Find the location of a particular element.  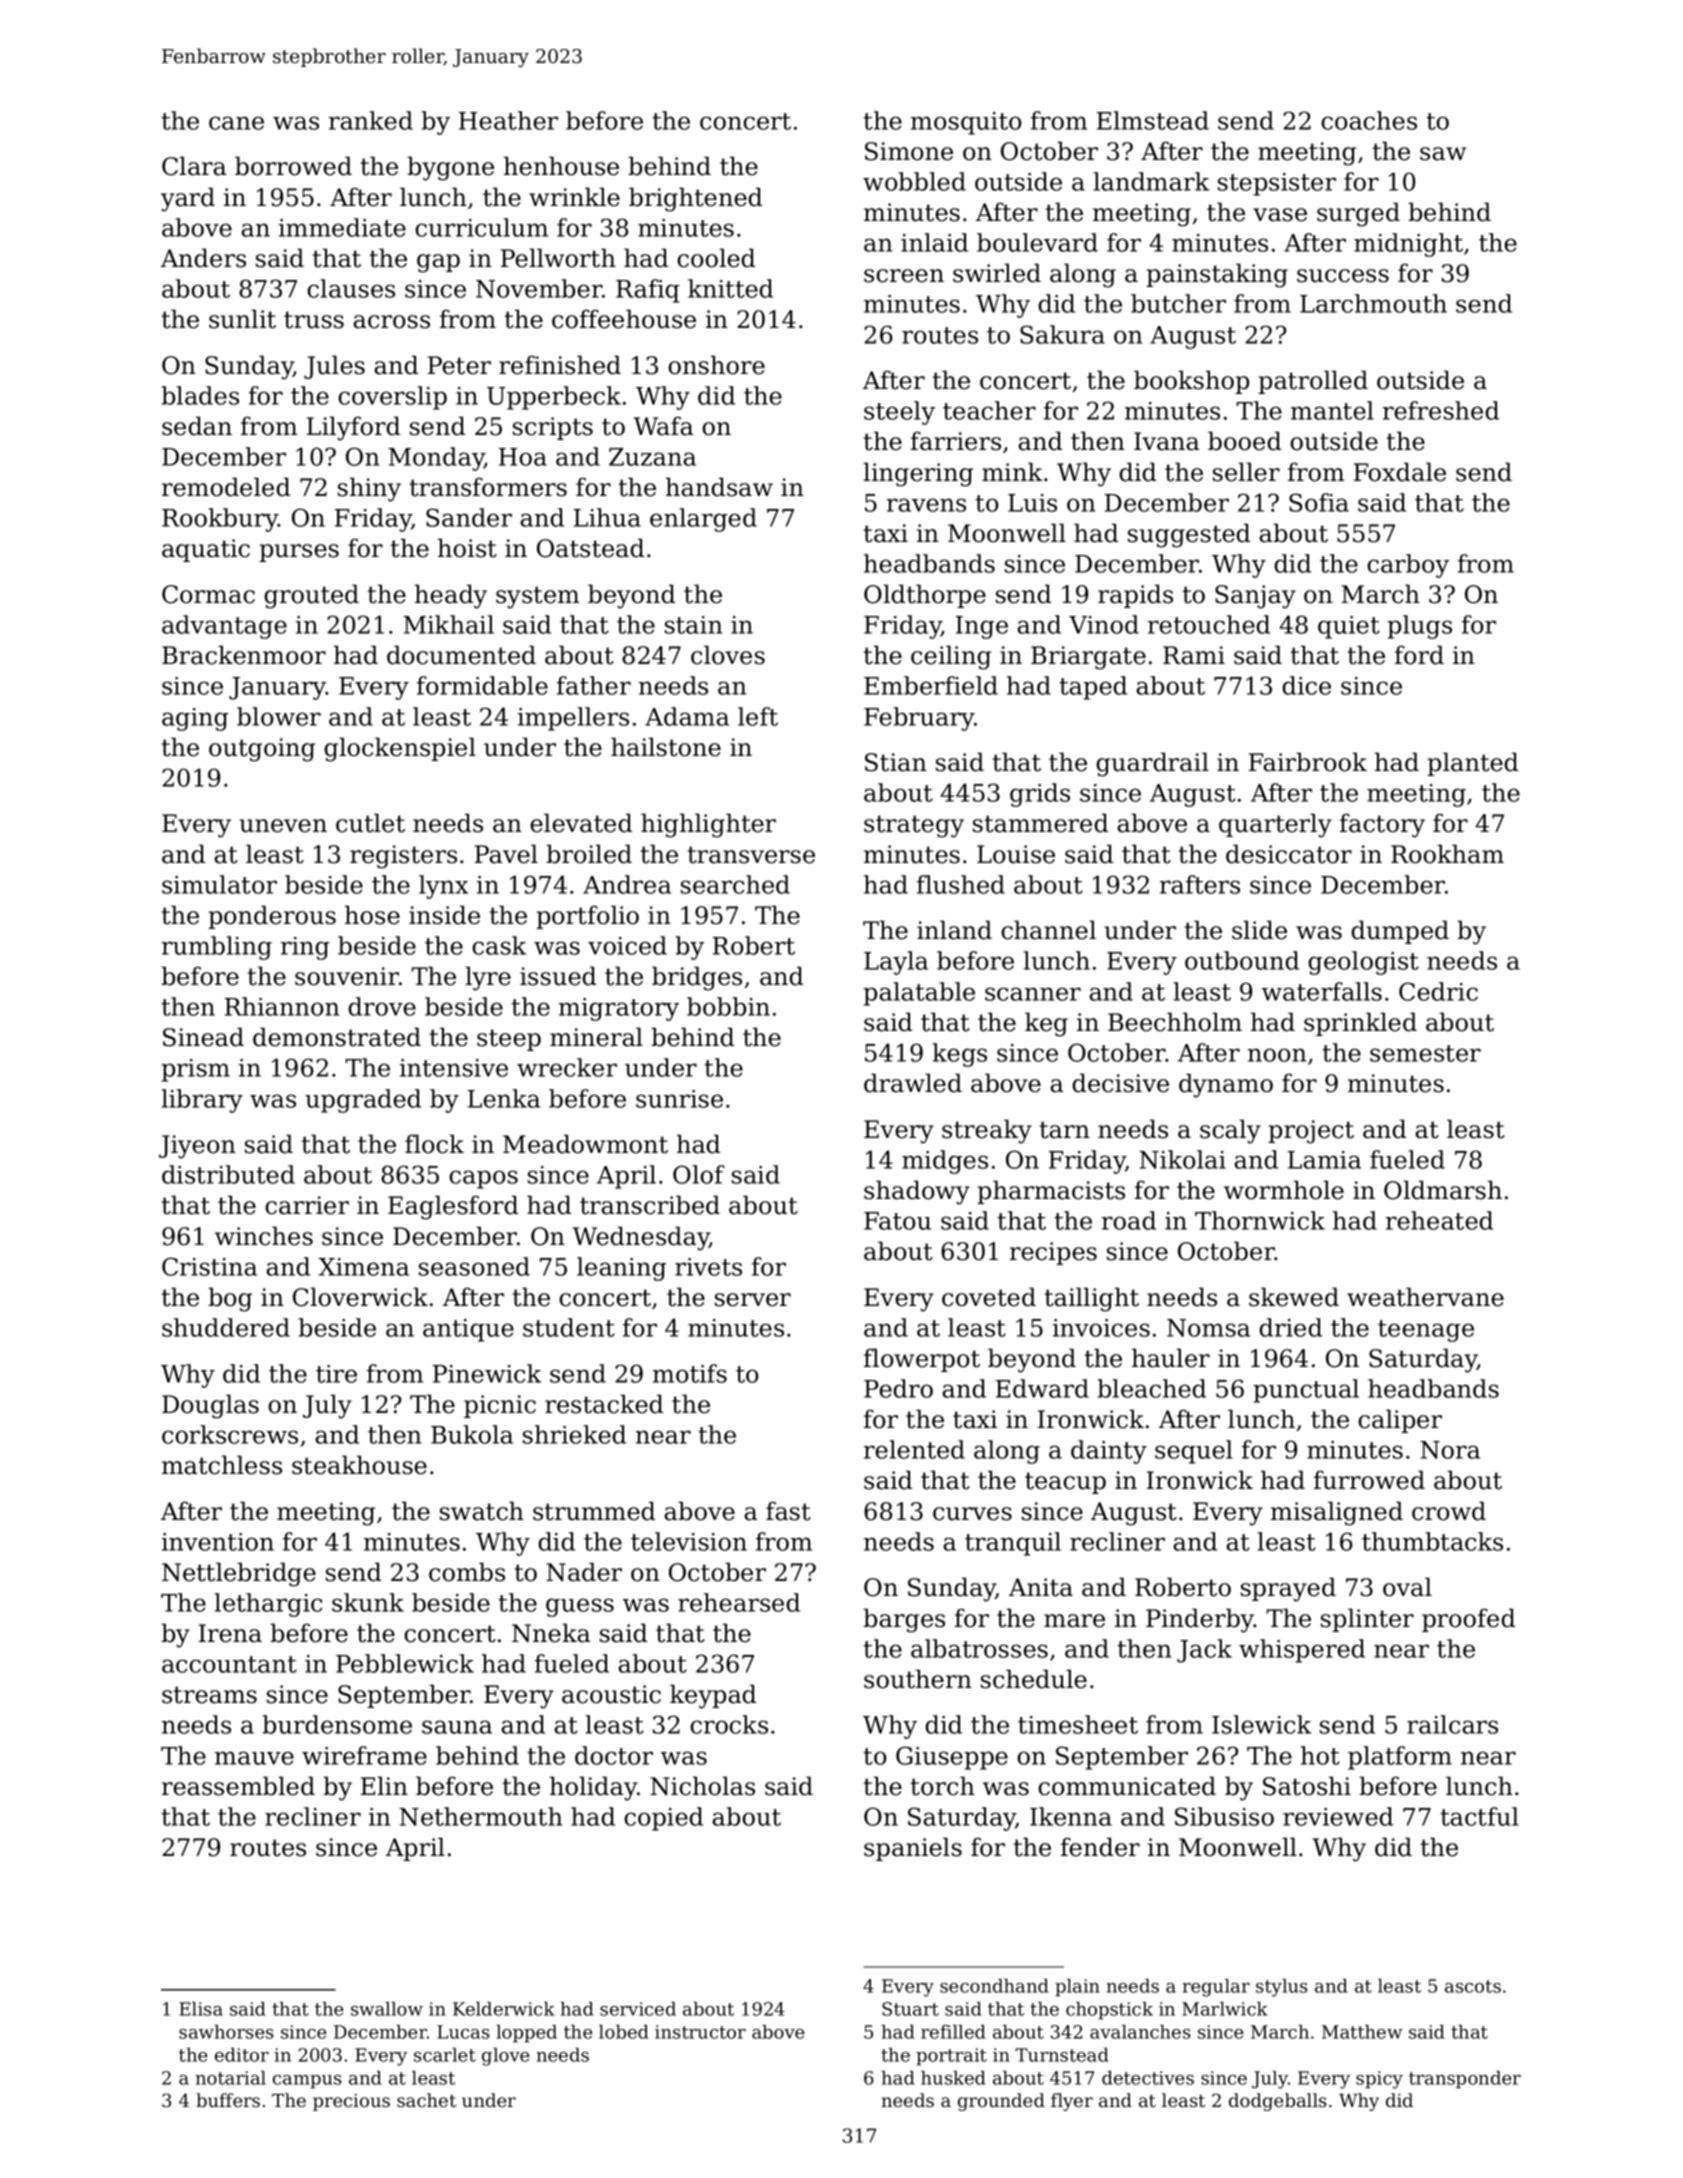

doctor is located at coordinates (614, 1755).
